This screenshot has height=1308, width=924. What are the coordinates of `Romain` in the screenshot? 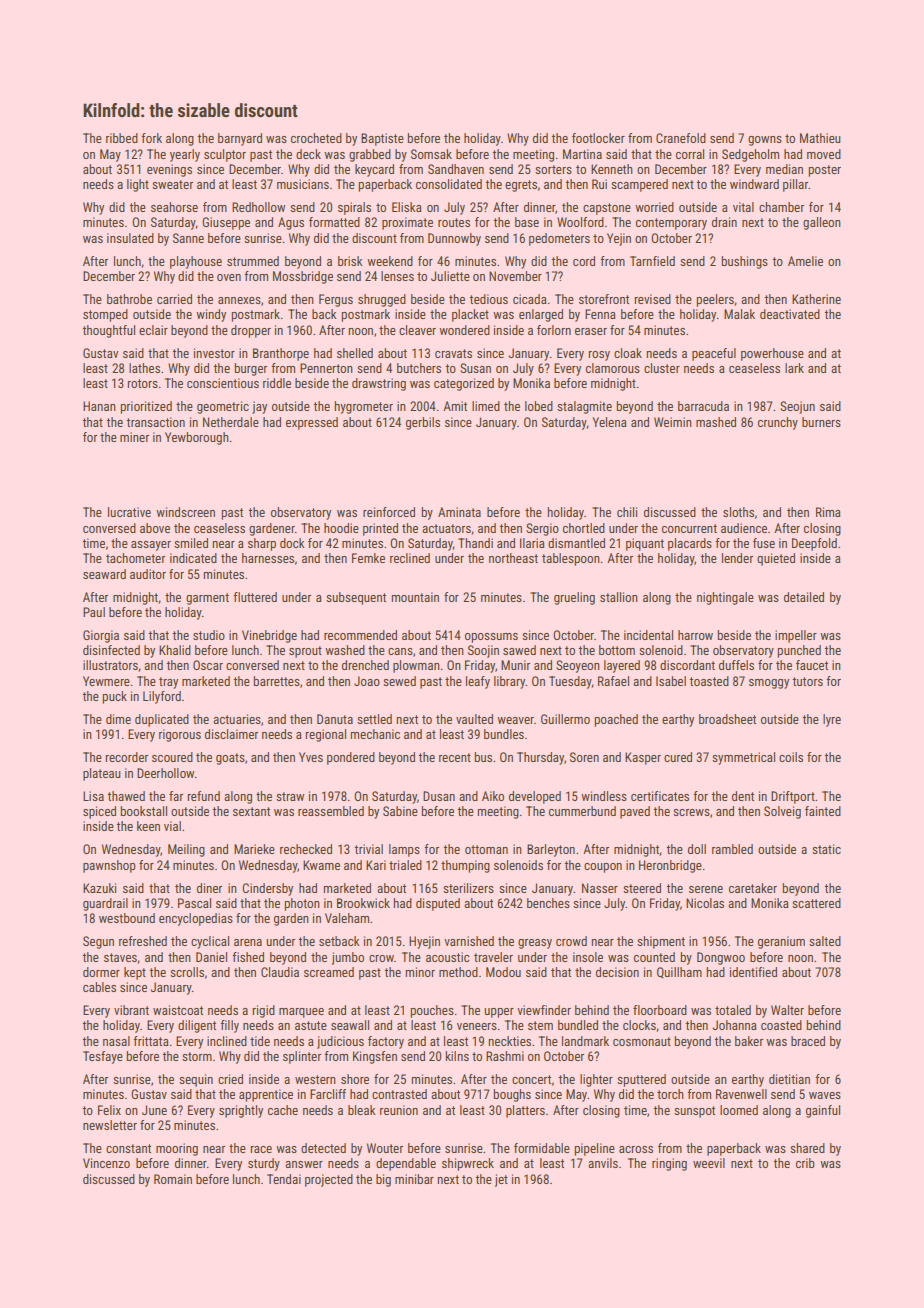 It's located at (173, 1179).
